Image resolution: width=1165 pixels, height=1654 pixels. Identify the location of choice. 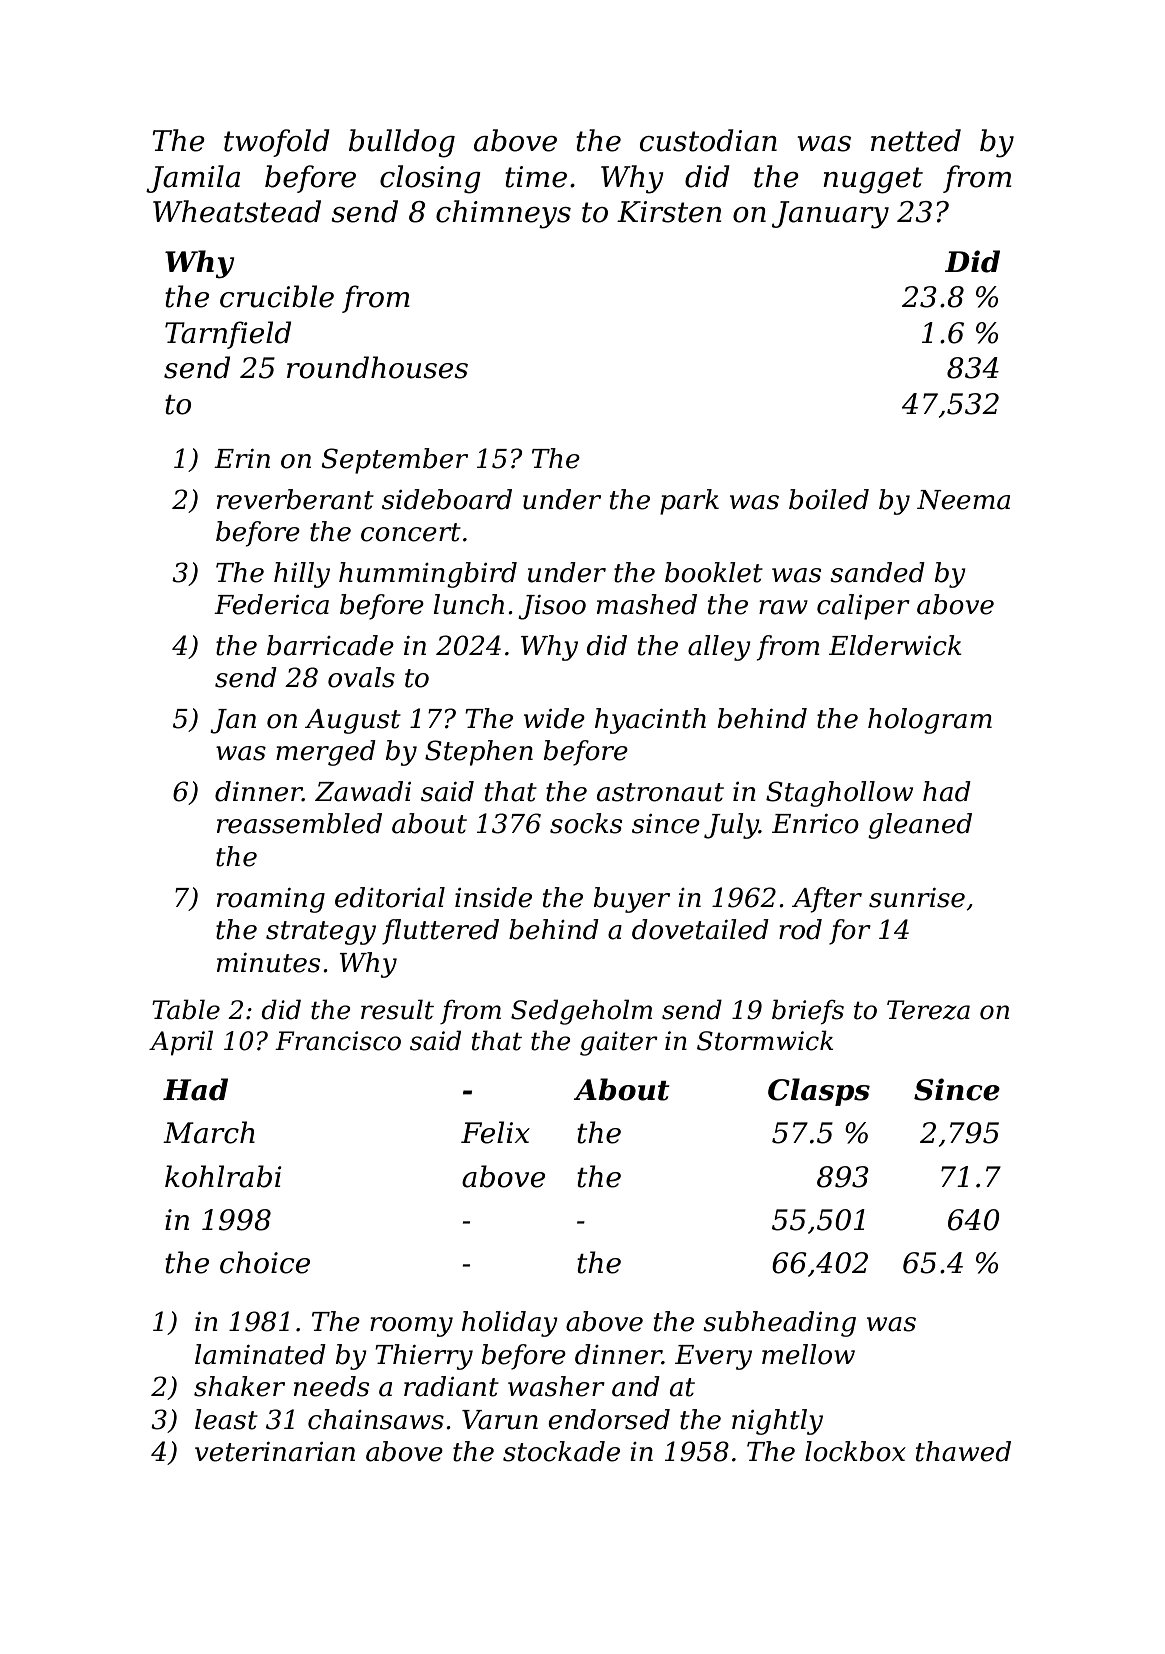
(265, 1262).
